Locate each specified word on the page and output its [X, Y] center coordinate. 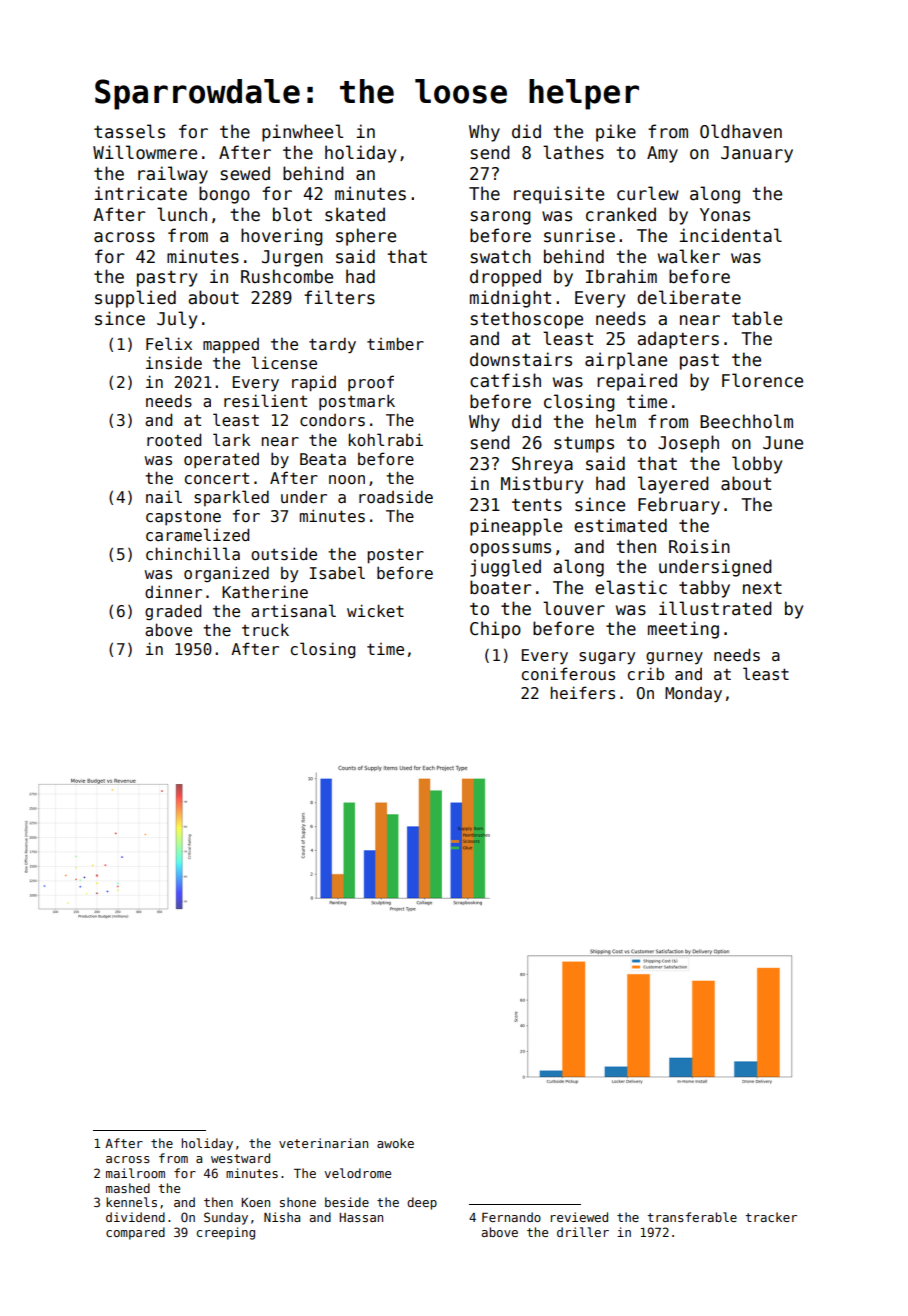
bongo [224, 195]
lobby [757, 465]
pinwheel [302, 133]
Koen [256, 1202]
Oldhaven [741, 131]
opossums [510, 550]
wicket [375, 610]
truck [265, 629]
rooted [174, 439]
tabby [704, 589]
